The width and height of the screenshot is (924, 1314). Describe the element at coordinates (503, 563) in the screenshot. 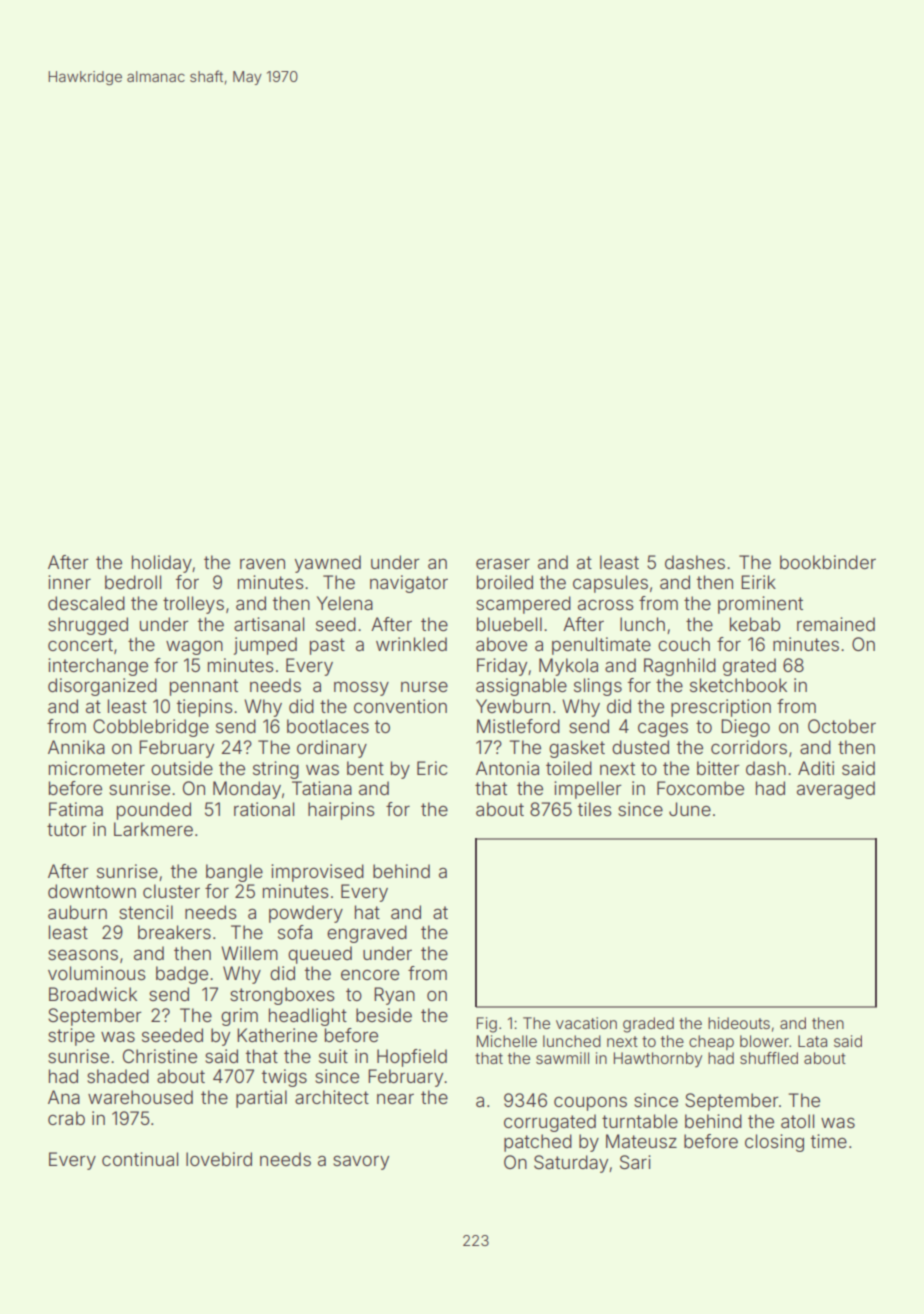

I see `eraser` at that location.
